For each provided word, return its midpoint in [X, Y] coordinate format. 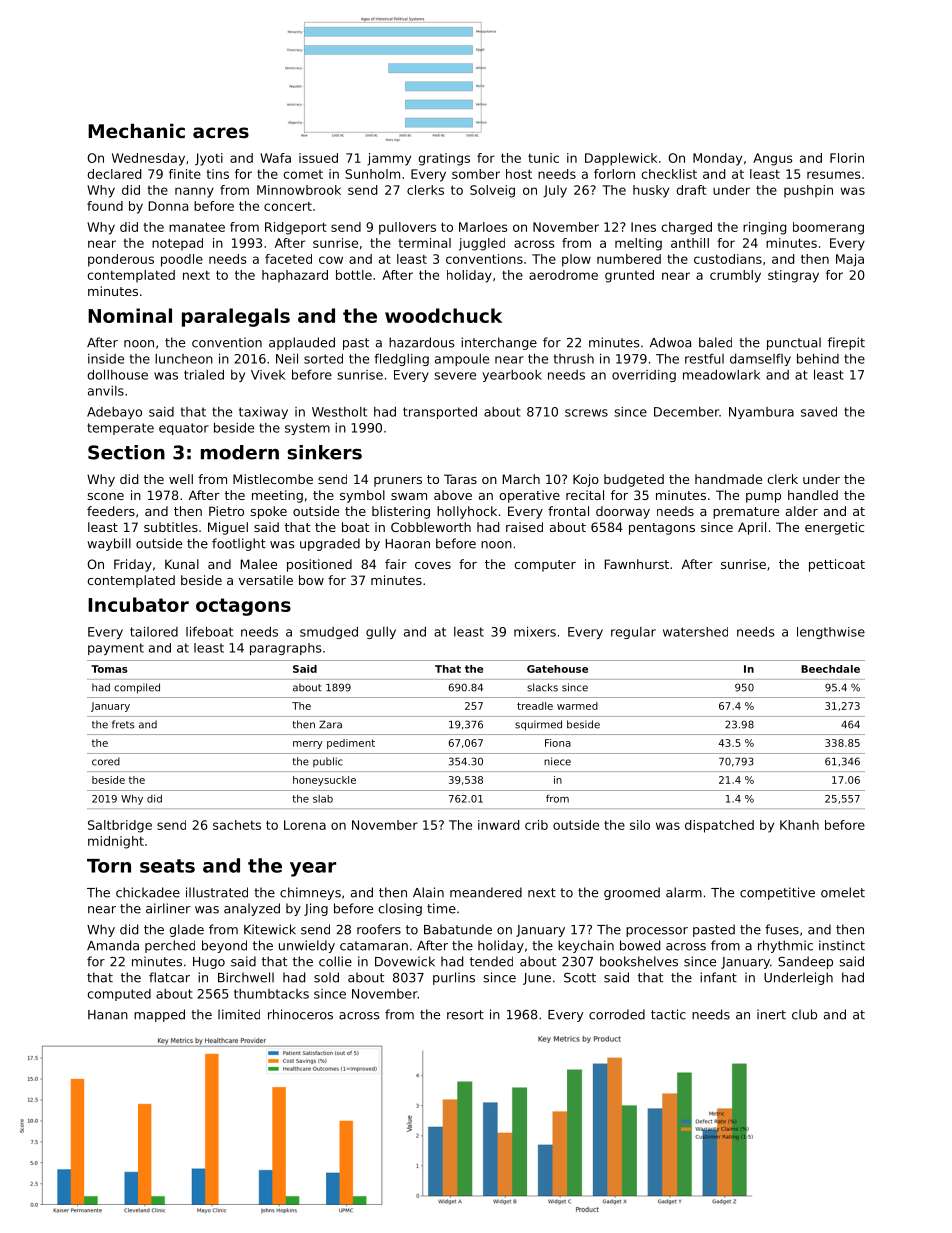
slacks [542, 687]
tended [491, 961]
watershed [695, 632]
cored [106, 761]
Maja [850, 260]
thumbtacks [271, 994]
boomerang [828, 228]
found [105, 206]
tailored [154, 631]
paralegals [236, 317]
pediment [351, 744]
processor [657, 932]
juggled [482, 244]
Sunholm [372, 174]
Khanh [799, 825]
